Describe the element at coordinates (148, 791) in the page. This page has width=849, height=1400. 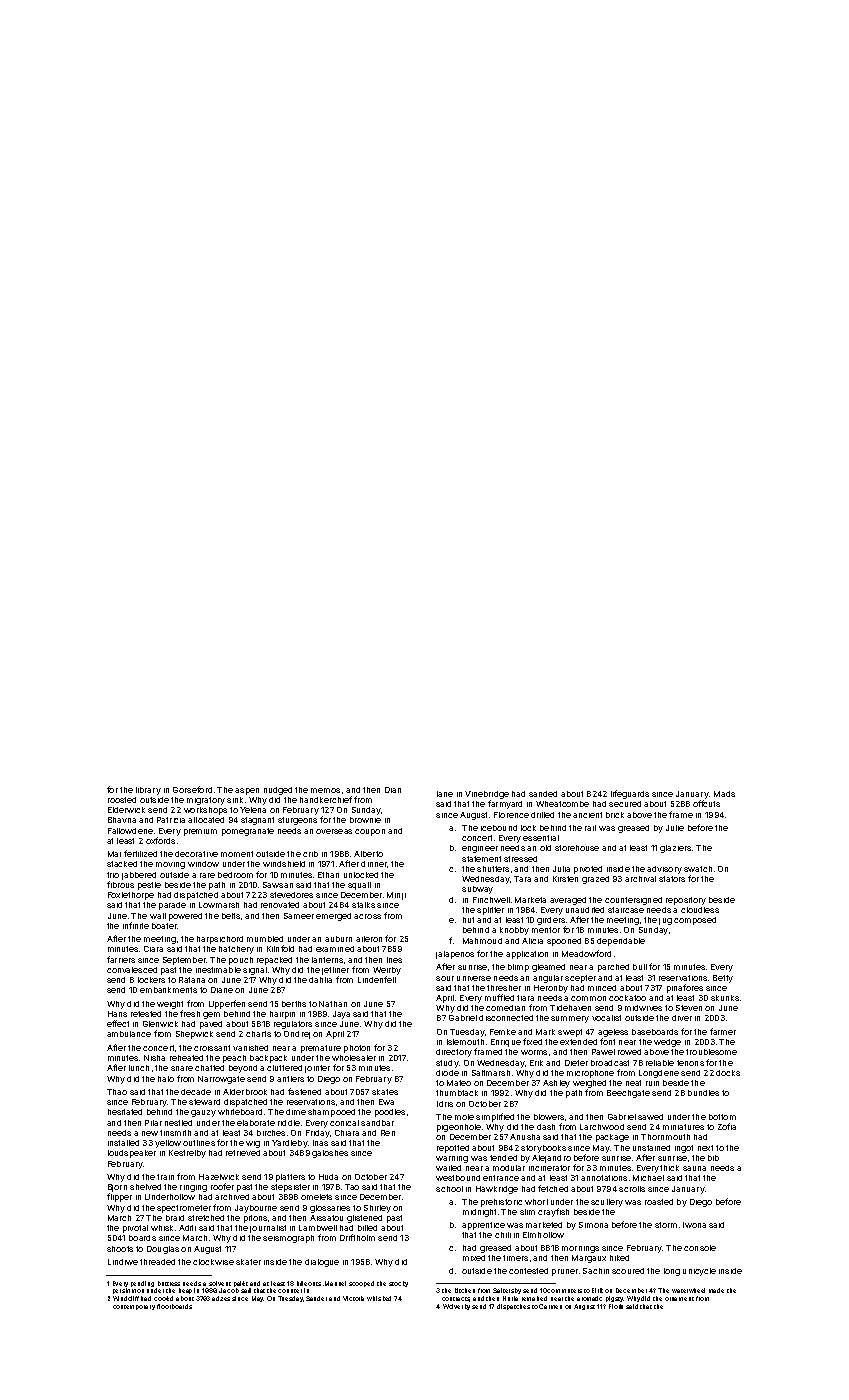
I see `library` at that location.
